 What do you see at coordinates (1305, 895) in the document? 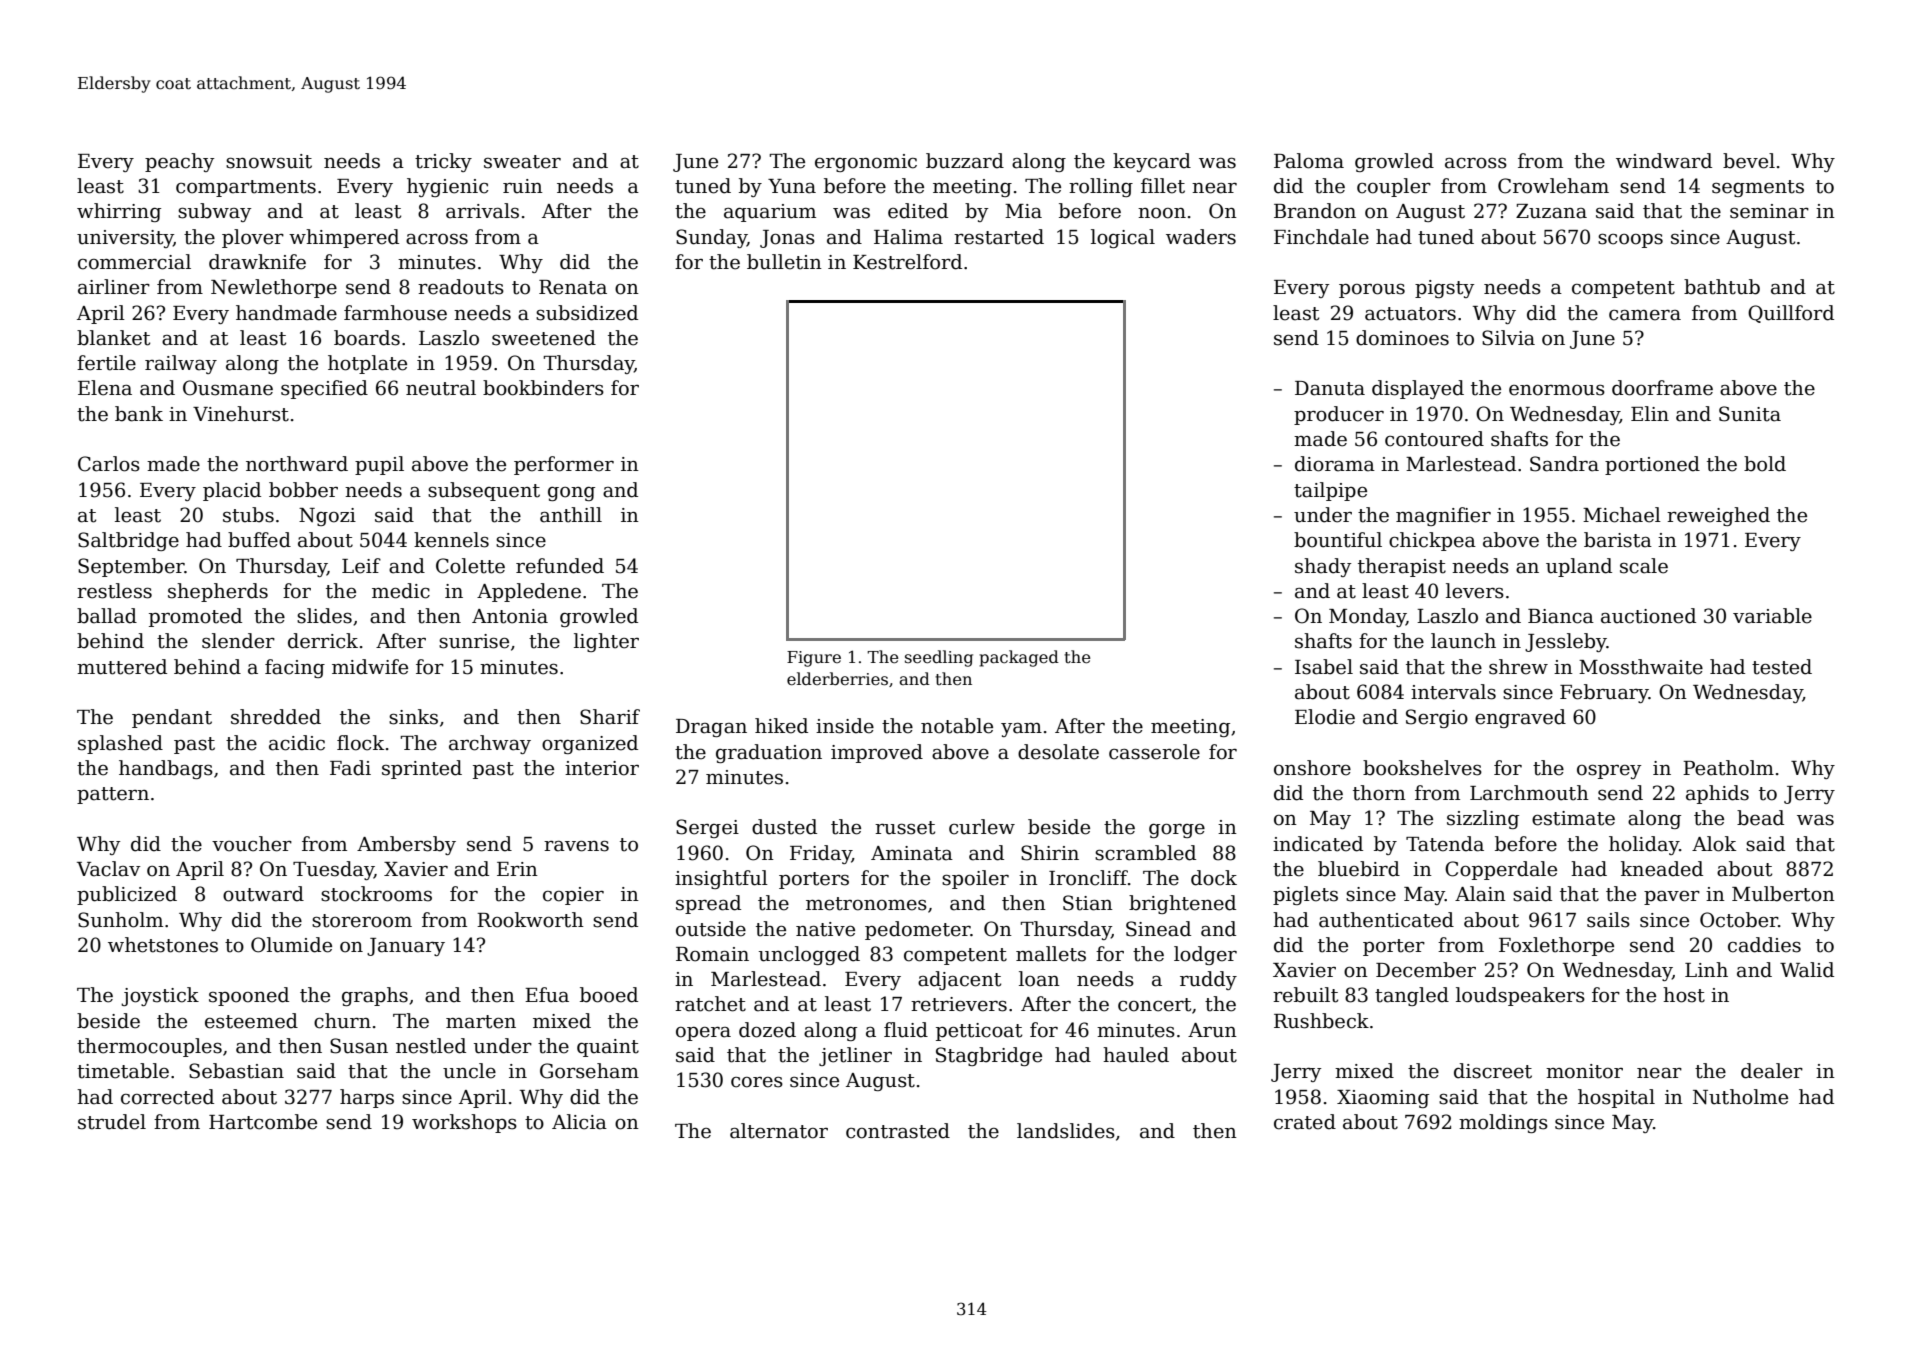
I see `piglets` at bounding box center [1305, 895].
